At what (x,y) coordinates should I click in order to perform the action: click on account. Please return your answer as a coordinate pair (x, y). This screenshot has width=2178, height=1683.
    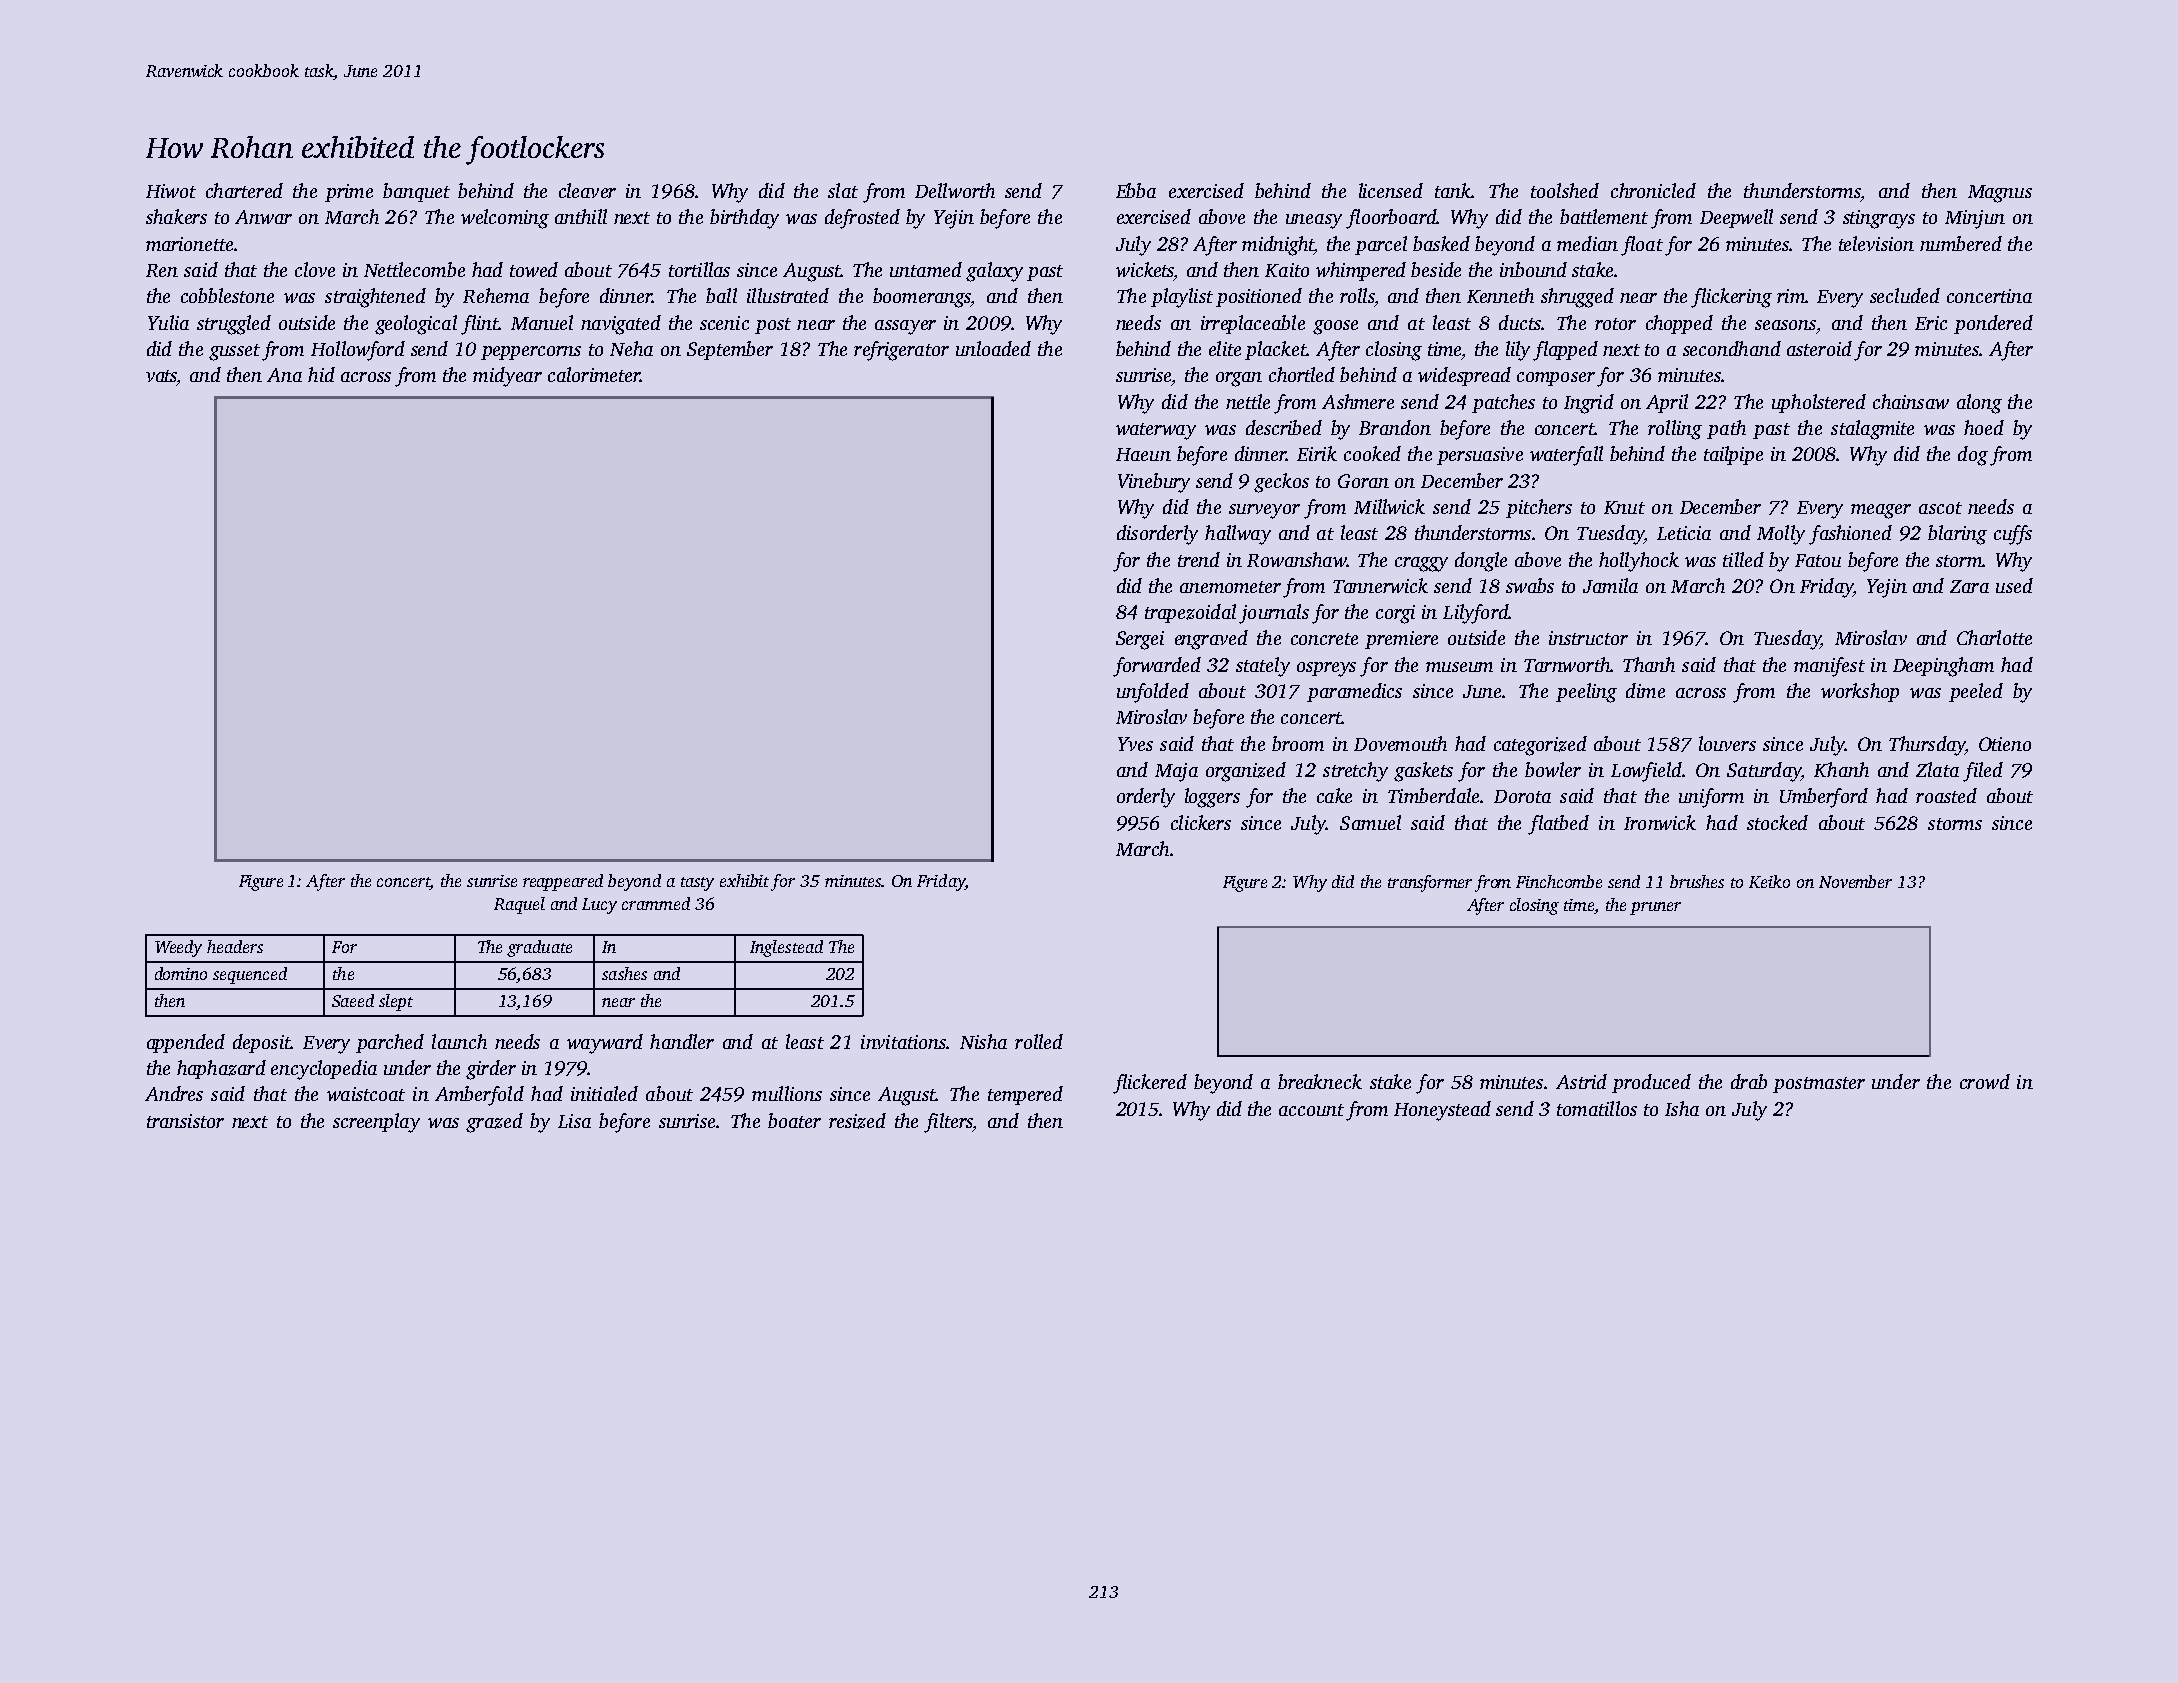
    Looking at the image, I should click on (1311, 1110).
